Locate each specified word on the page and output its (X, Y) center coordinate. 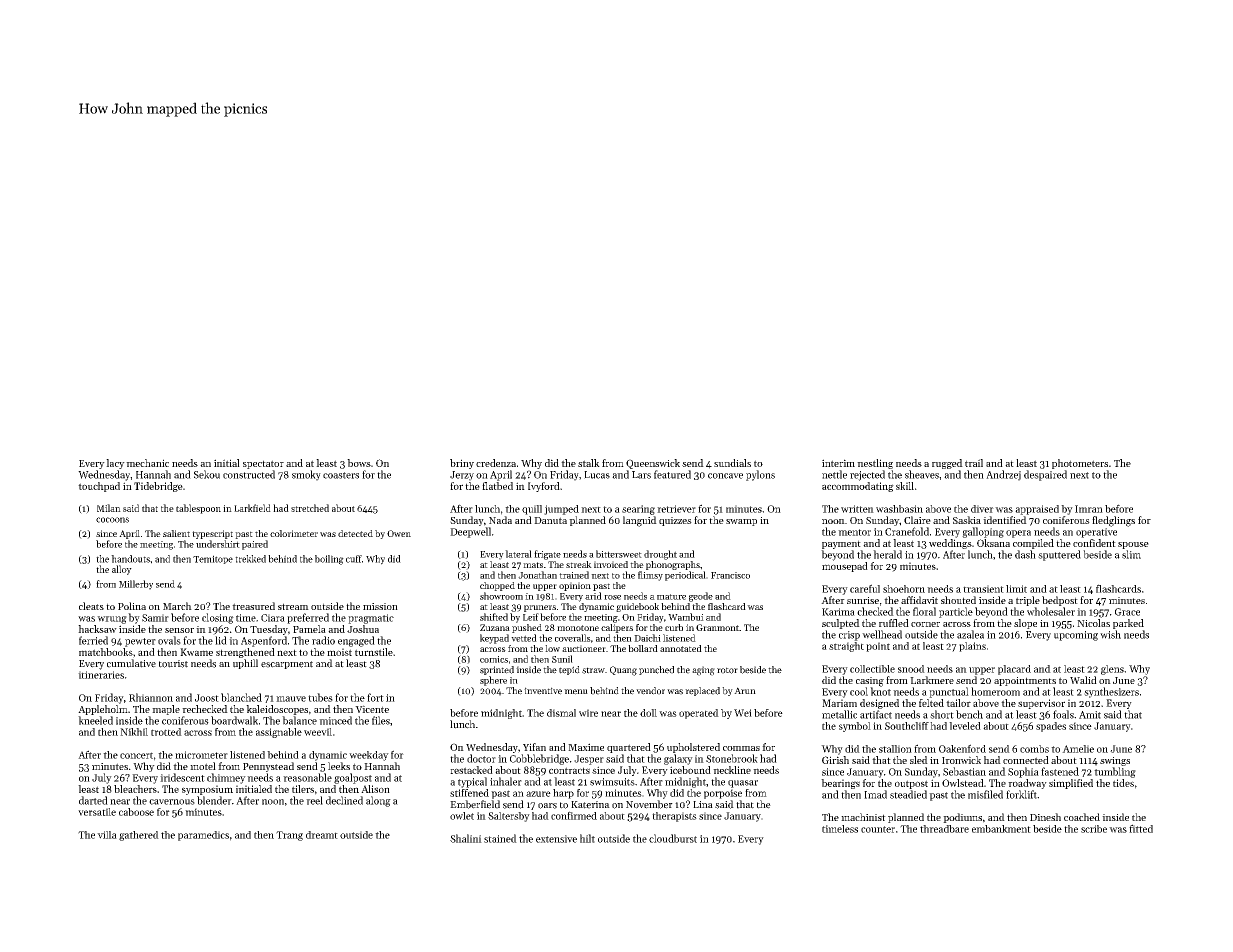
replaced (702, 691)
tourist (173, 664)
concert (136, 755)
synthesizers (1111, 692)
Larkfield (252, 508)
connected (1026, 760)
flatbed (497, 486)
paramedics (203, 836)
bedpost (1060, 601)
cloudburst (673, 838)
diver (982, 509)
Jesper (589, 760)
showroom (501, 596)
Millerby (136, 585)
